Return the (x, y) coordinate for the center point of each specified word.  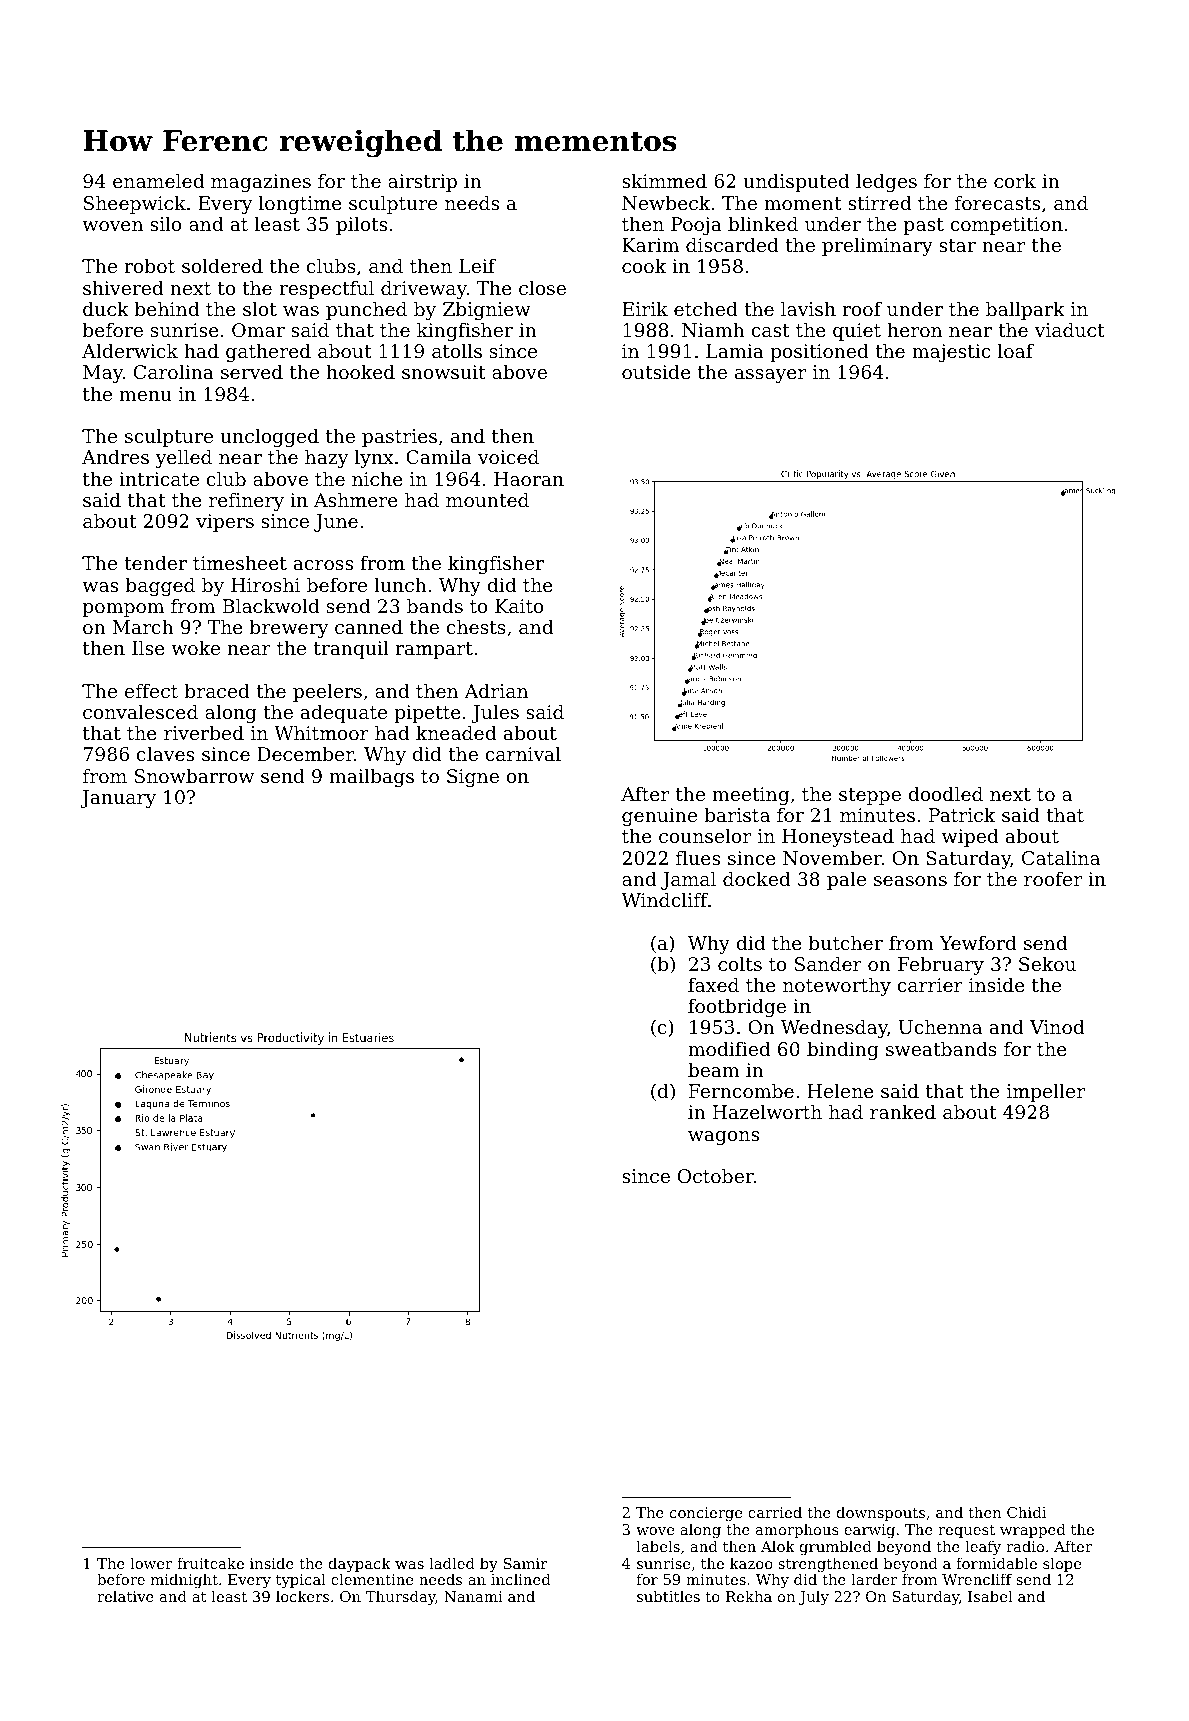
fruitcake (210, 1563)
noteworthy (837, 986)
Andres (115, 456)
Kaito (519, 606)
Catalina (1061, 857)
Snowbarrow (194, 775)
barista (737, 814)
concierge (706, 1514)
